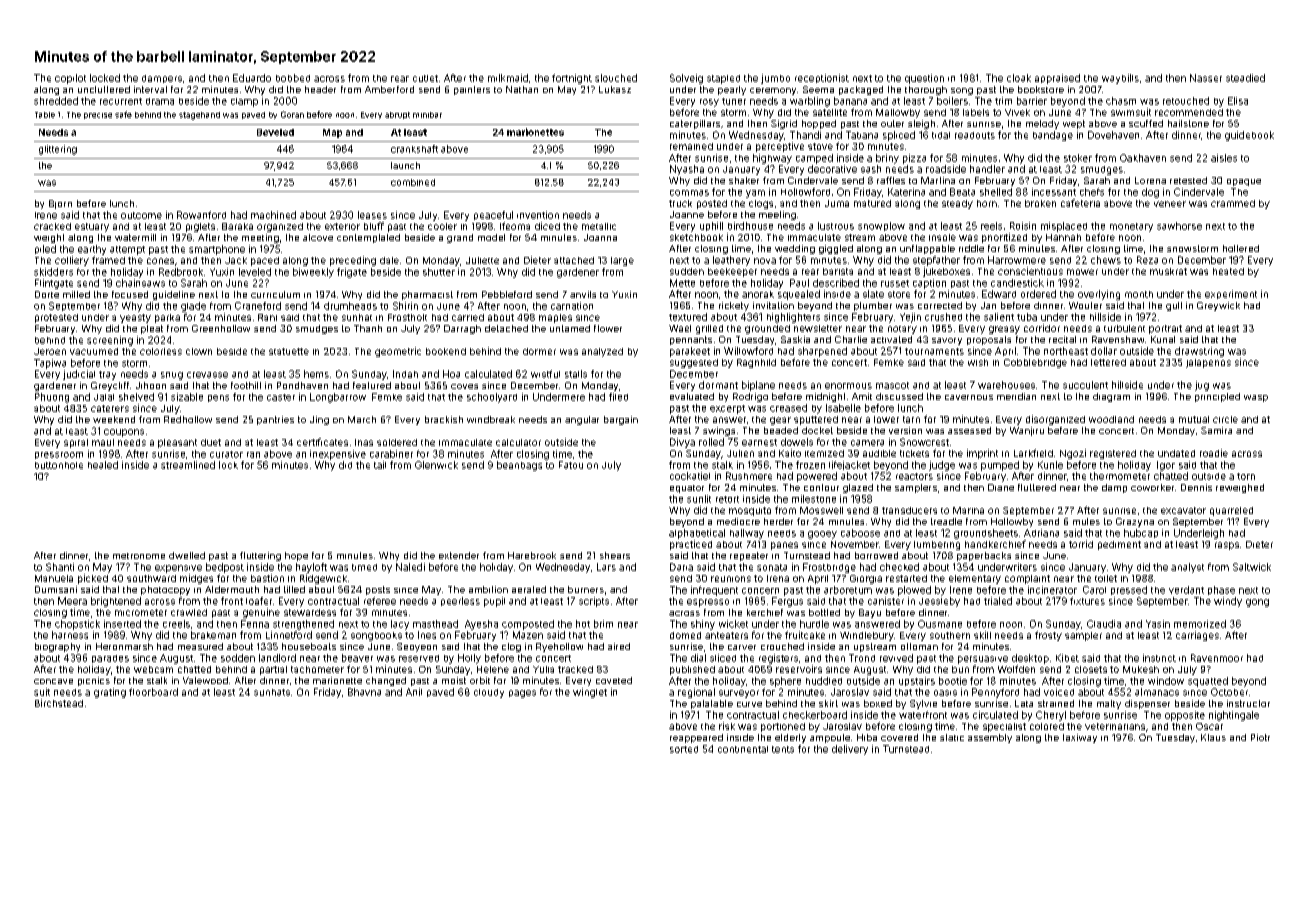 The height and width of the screenshot is (924, 1308). Describe the element at coordinates (969, 430) in the screenshot. I see `assessed` at that location.
